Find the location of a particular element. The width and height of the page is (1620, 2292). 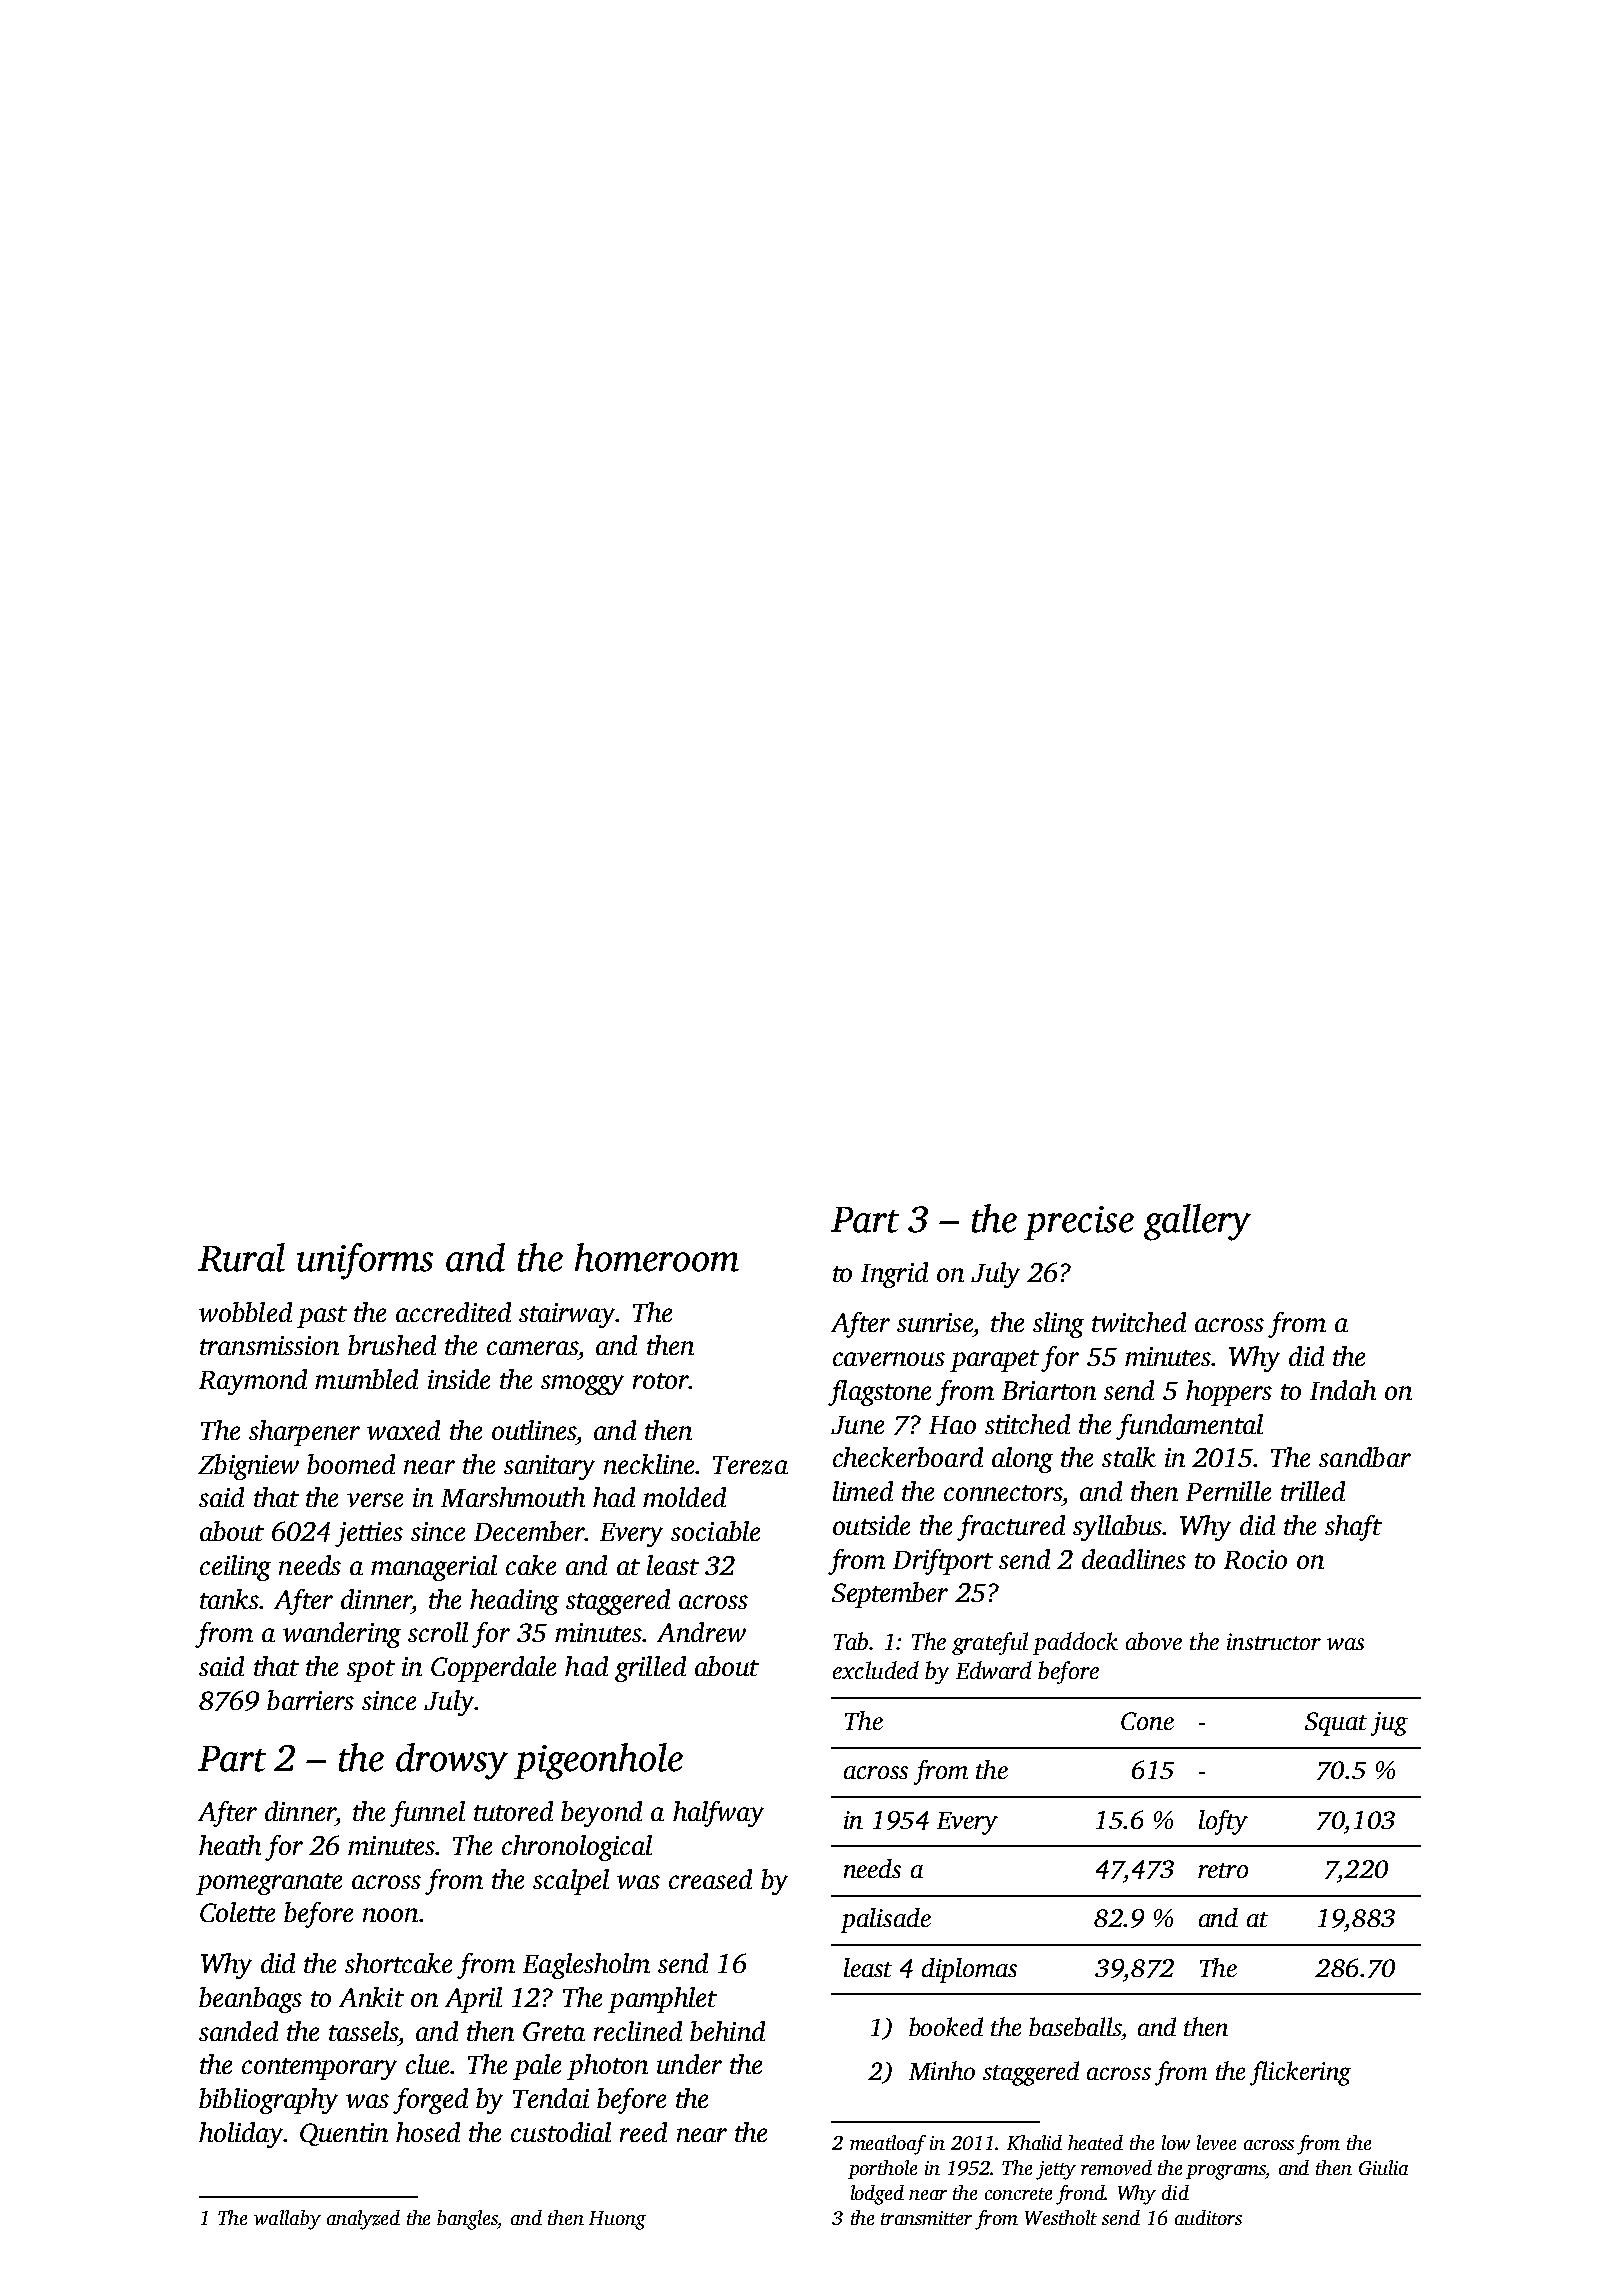

auditors is located at coordinates (1208, 2217).
